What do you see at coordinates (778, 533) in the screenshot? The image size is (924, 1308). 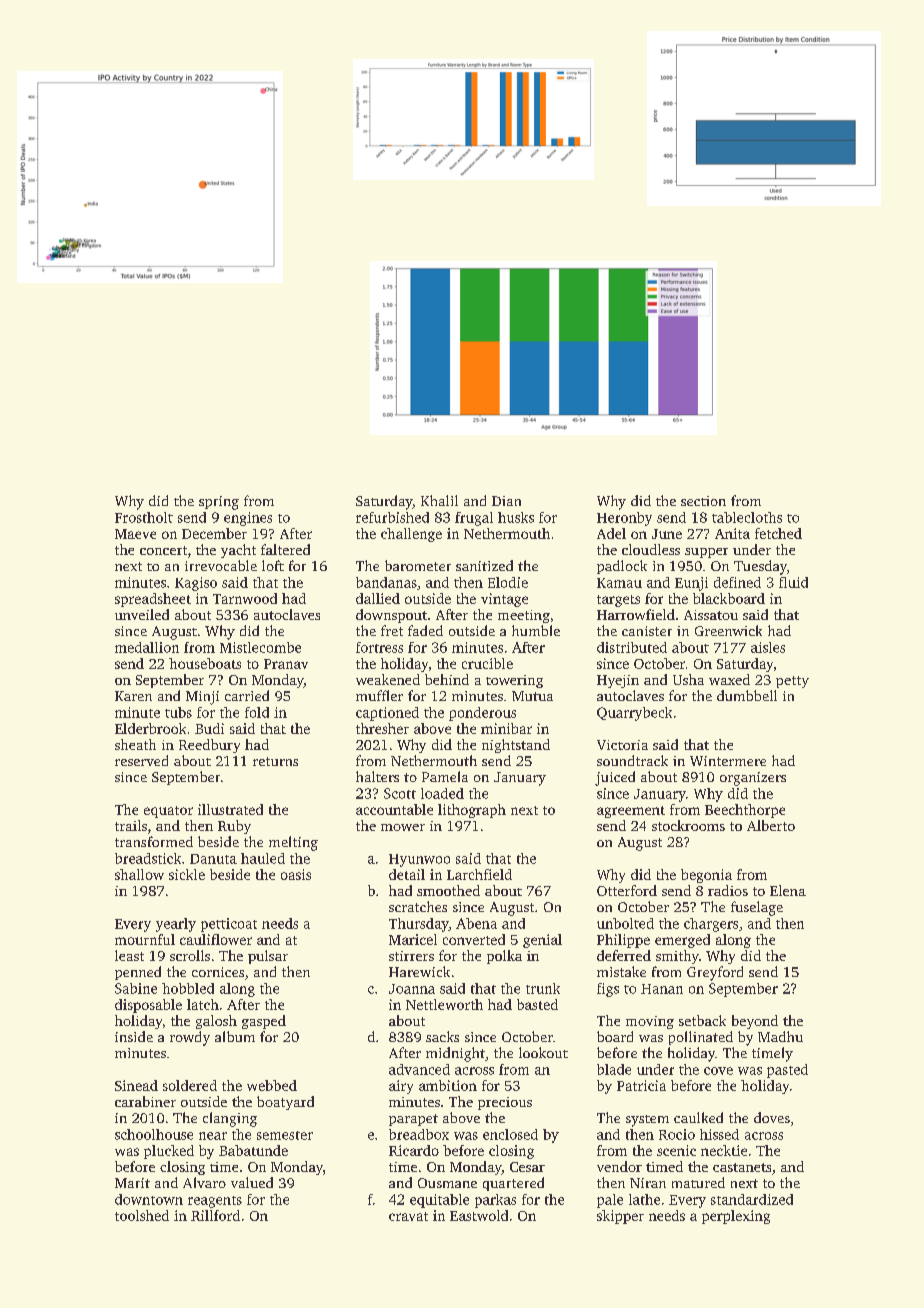 I see `fetched` at bounding box center [778, 533].
